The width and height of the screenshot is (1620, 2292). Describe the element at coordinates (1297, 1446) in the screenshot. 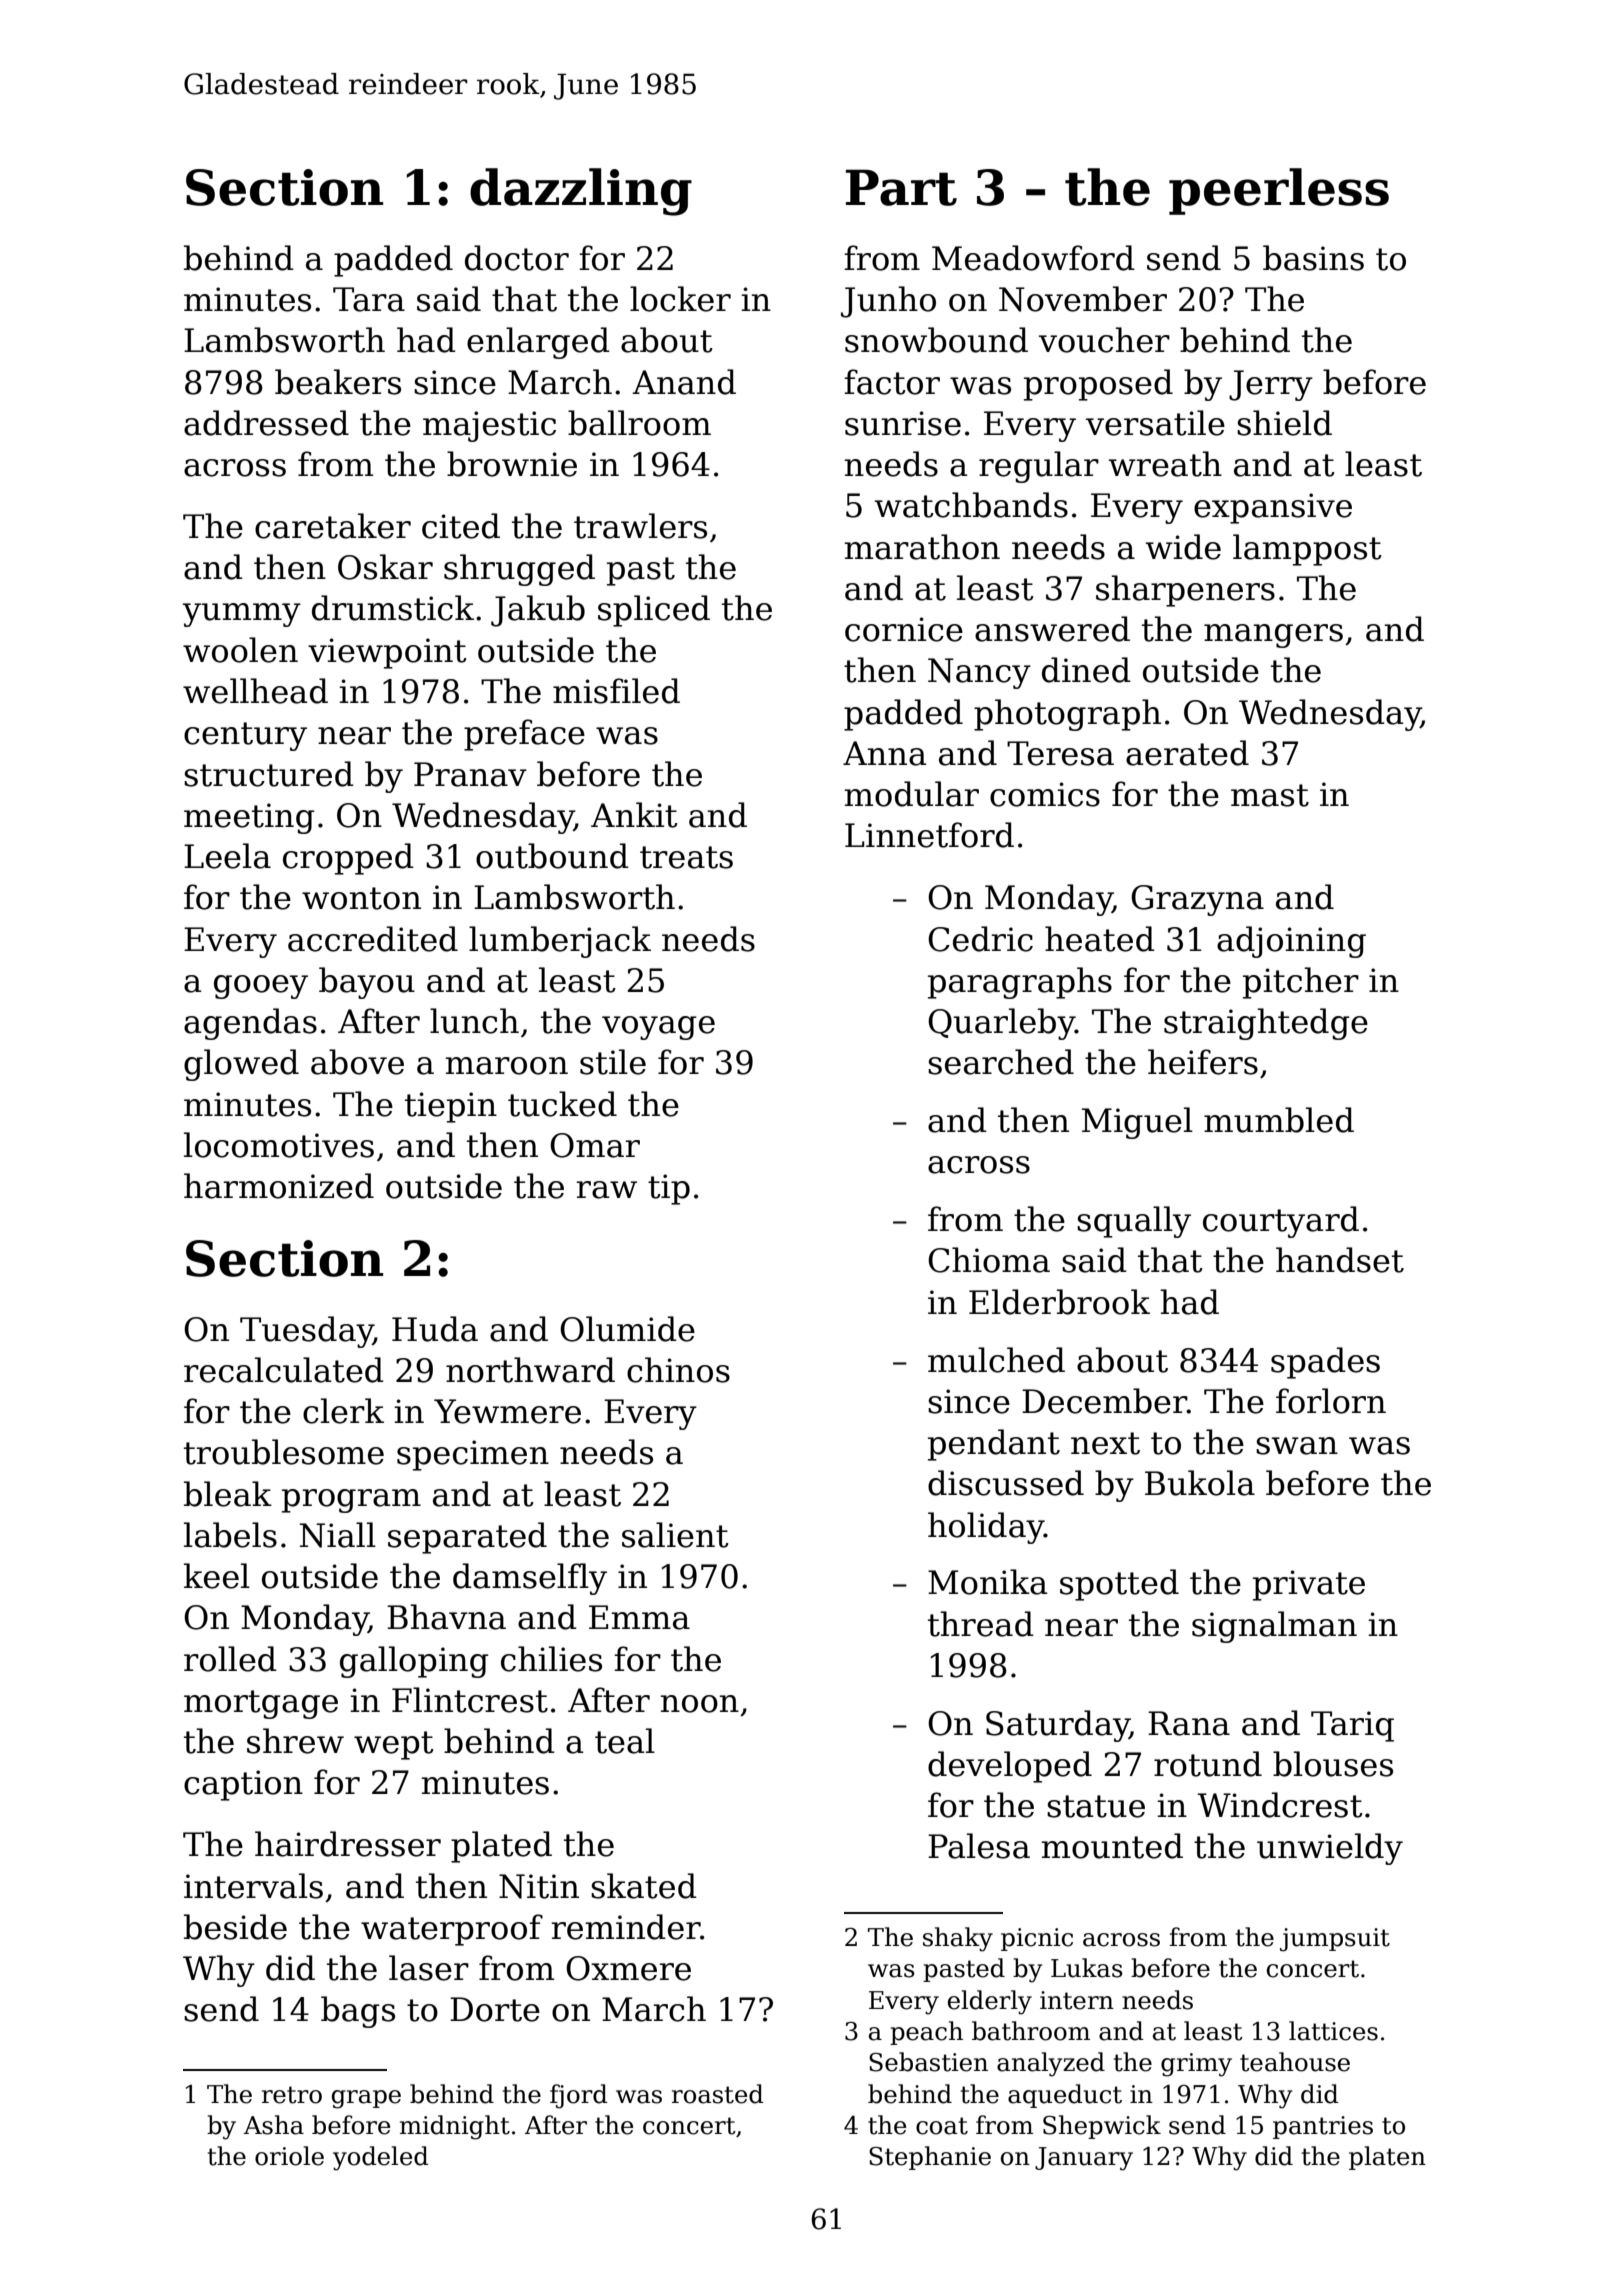

I see `swan` at that location.
